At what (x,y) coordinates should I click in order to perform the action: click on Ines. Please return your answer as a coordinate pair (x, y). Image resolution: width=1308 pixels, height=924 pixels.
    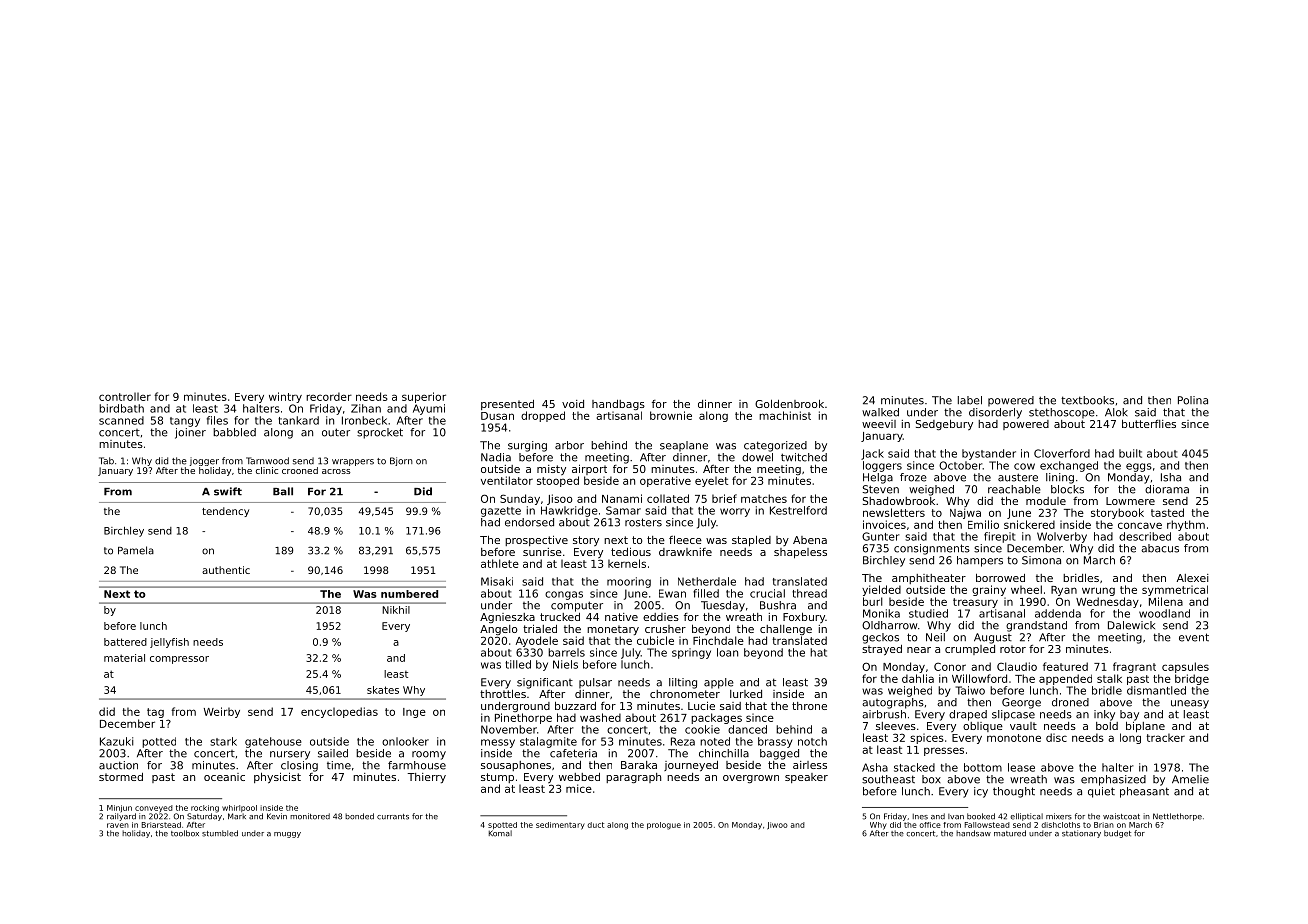
    Looking at the image, I should click on (920, 817).
